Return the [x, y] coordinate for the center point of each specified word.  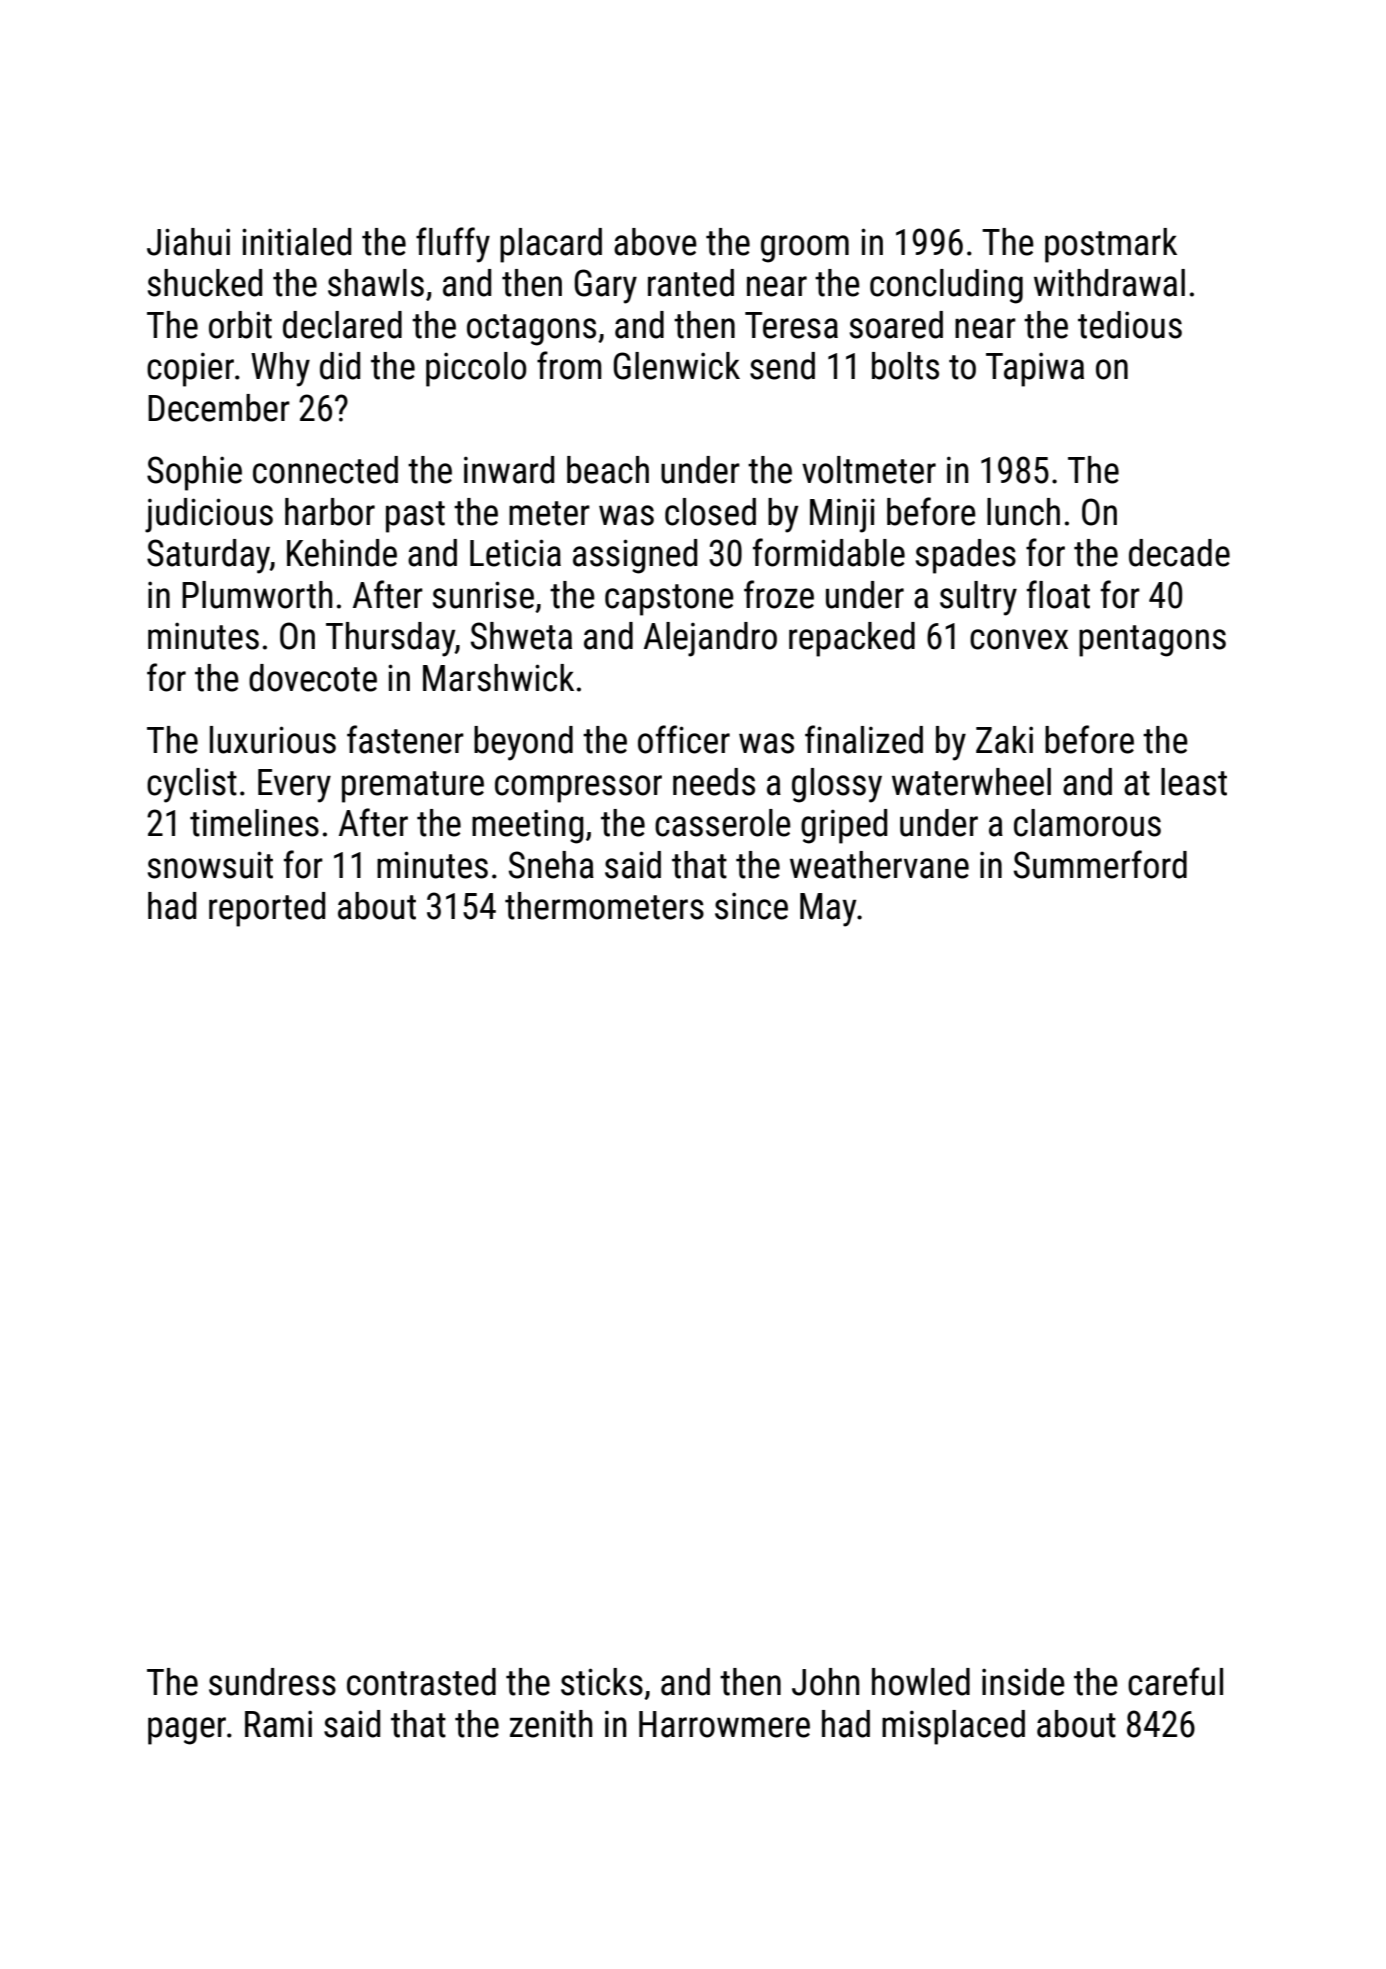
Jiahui [188, 242]
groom [805, 249]
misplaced [953, 1727]
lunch [1023, 512]
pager [187, 1731]
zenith [551, 1724]
